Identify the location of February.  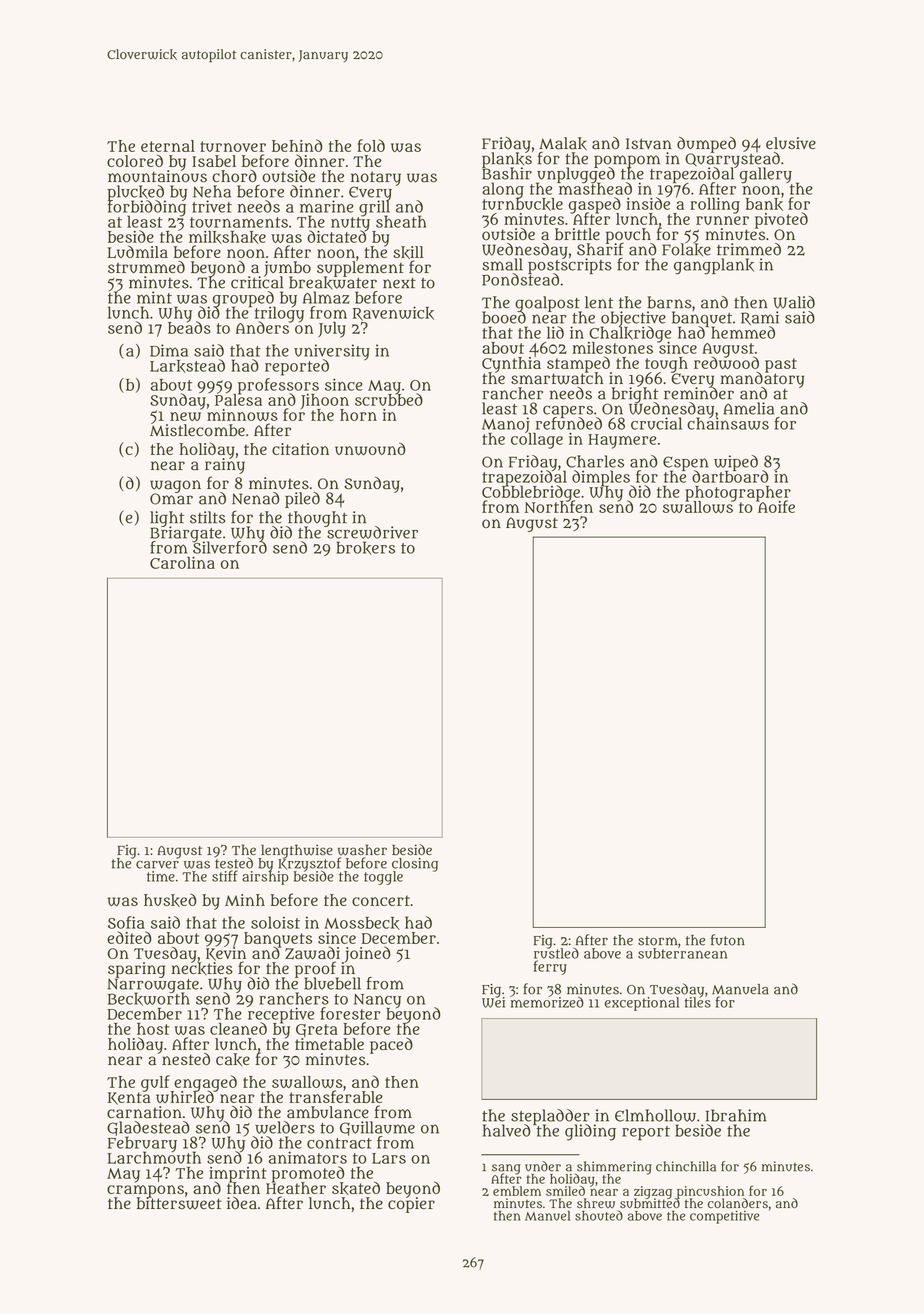
(142, 1144).
